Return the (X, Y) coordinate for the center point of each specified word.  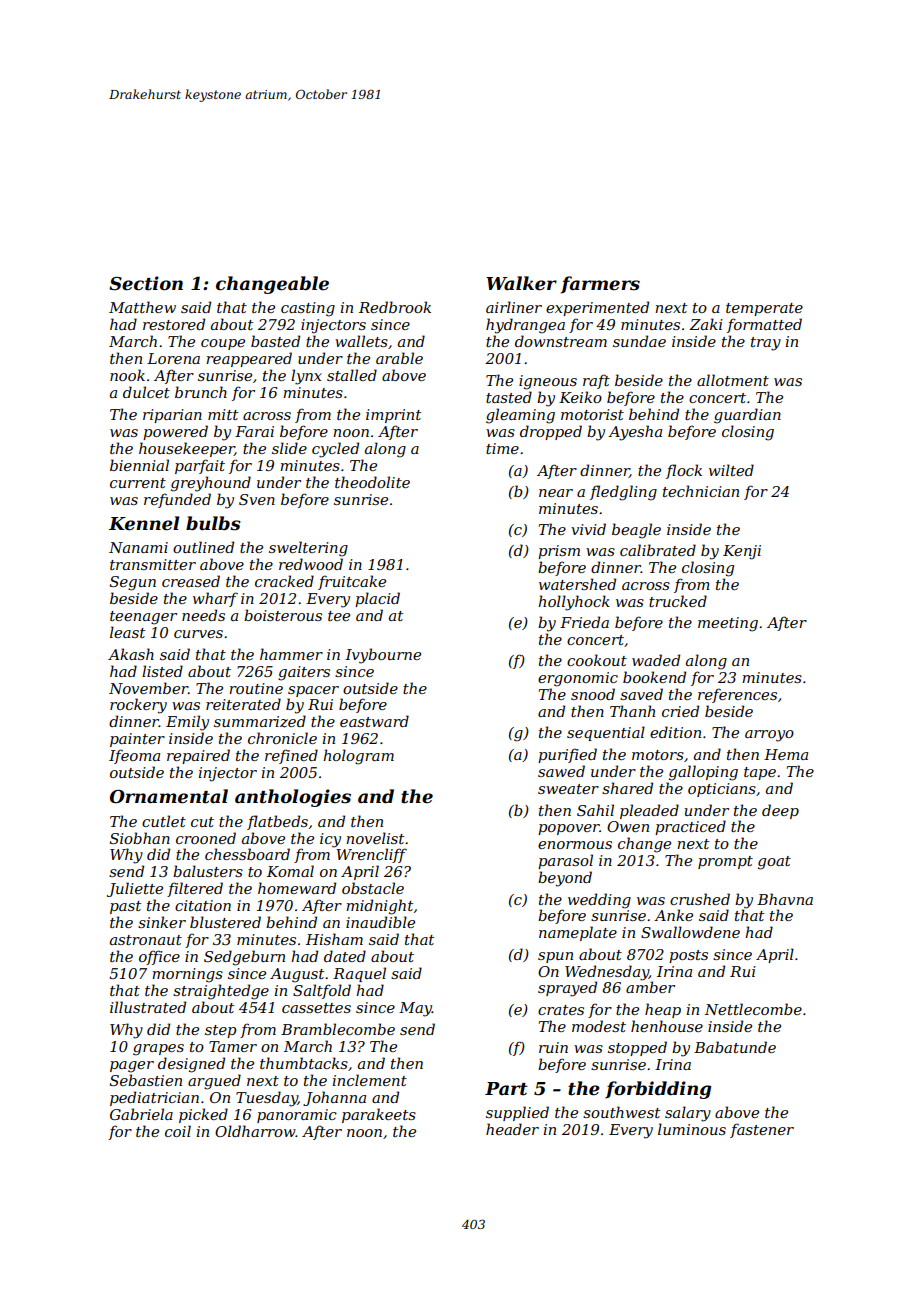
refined (291, 756)
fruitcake (352, 582)
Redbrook (395, 307)
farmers (600, 285)
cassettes (316, 1008)
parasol (565, 861)
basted (275, 341)
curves (198, 634)
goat (774, 863)
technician (701, 491)
